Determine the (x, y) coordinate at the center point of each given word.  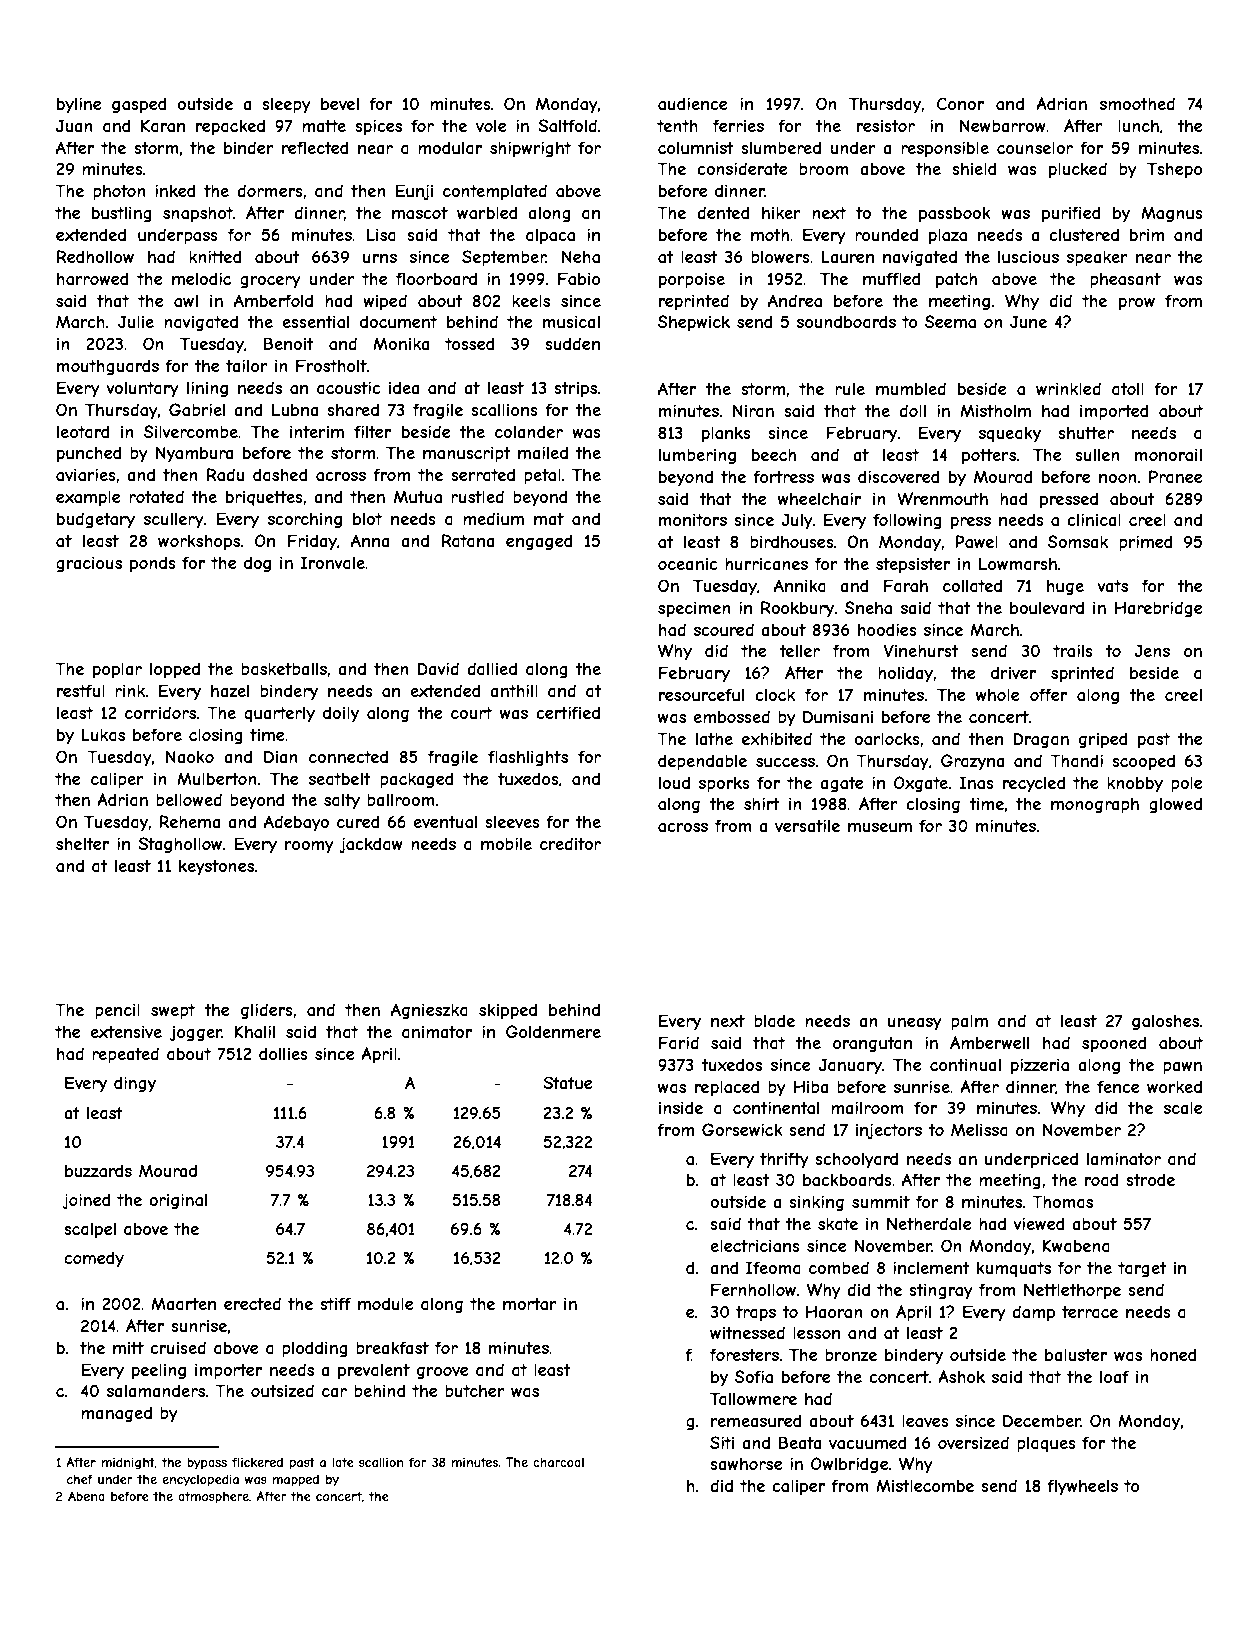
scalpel (90, 1230)
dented (723, 212)
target (1142, 1269)
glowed (1175, 805)
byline (79, 105)
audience (692, 103)
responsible (945, 149)
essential (315, 321)
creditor (570, 843)
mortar (530, 1304)
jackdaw (371, 845)
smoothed (1137, 103)
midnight (128, 1463)
